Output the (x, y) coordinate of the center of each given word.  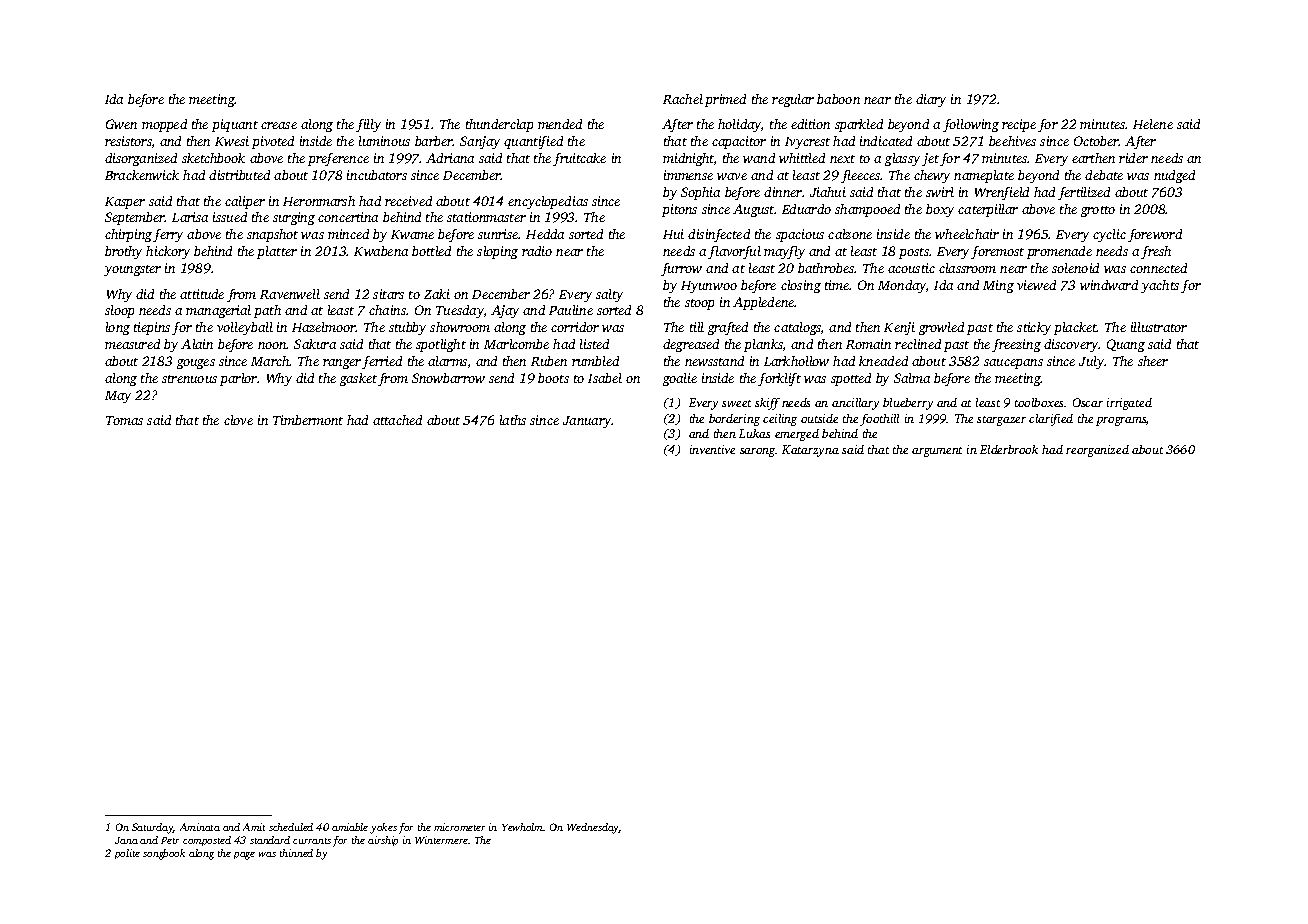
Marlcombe (516, 344)
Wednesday (593, 828)
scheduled (291, 827)
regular (793, 100)
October (1096, 141)
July (1092, 362)
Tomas (124, 420)
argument (937, 452)
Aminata (200, 827)
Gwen (121, 124)
